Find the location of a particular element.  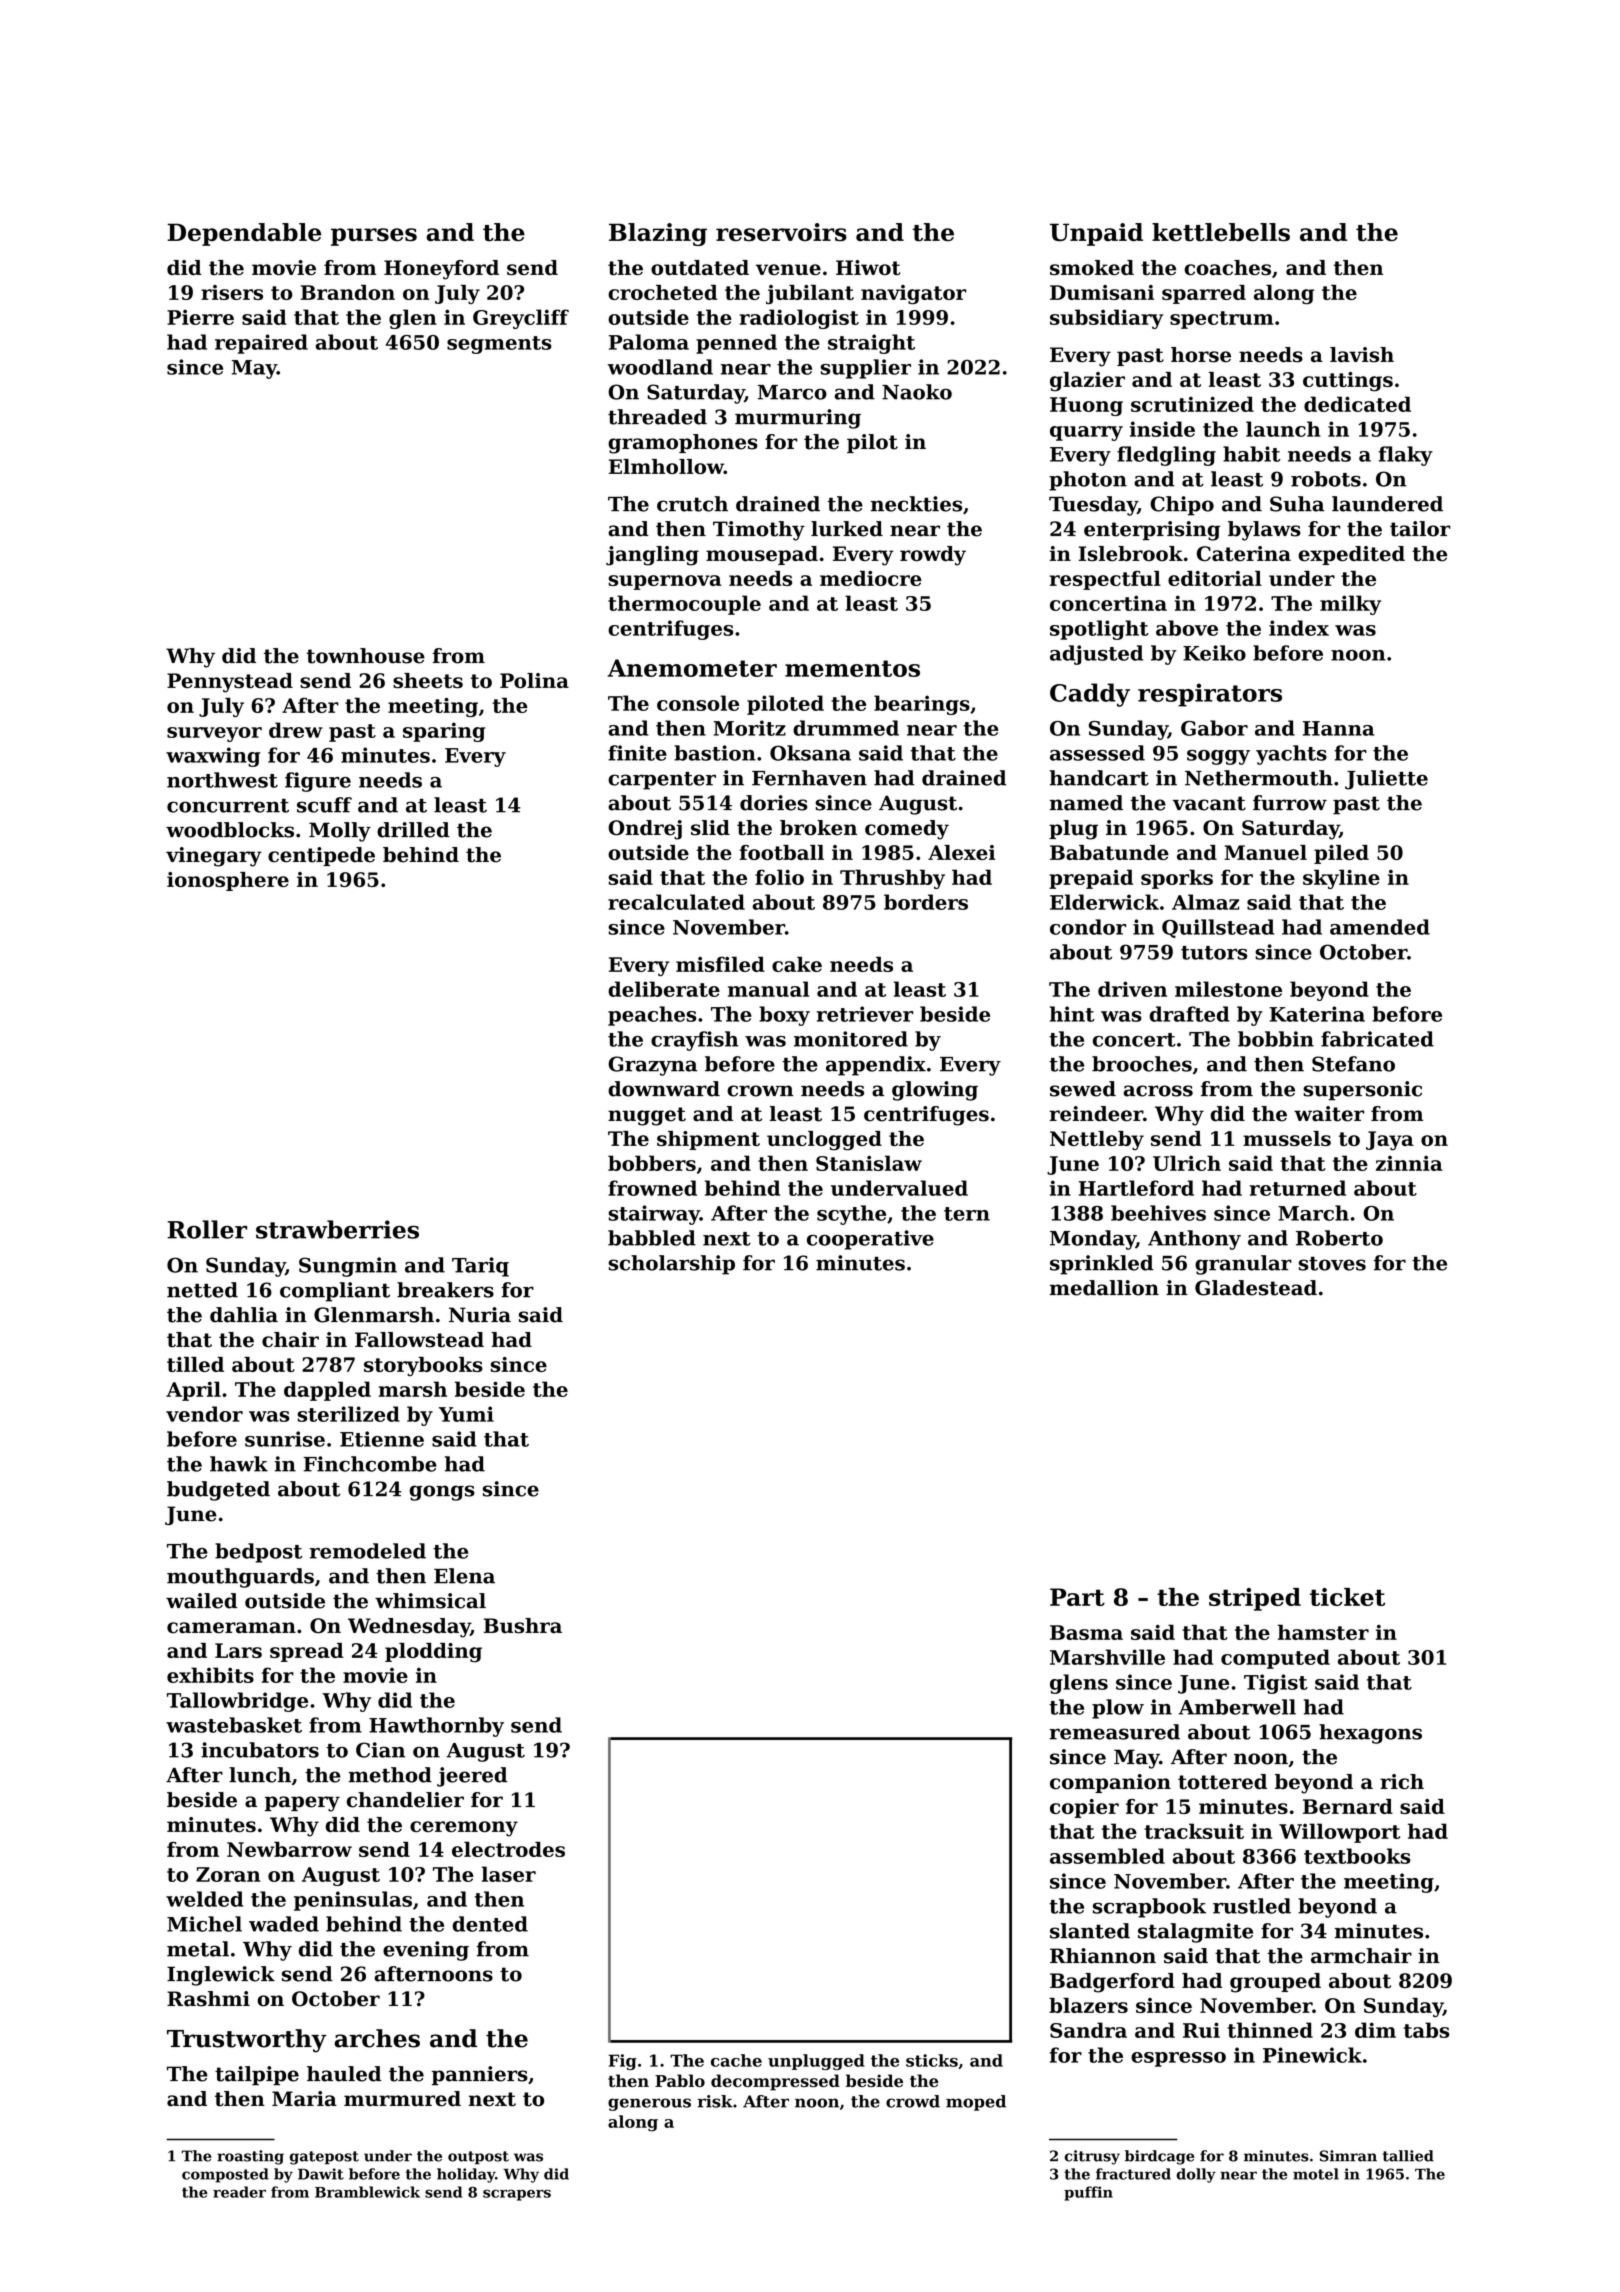

evening is located at coordinates (426, 1951).
